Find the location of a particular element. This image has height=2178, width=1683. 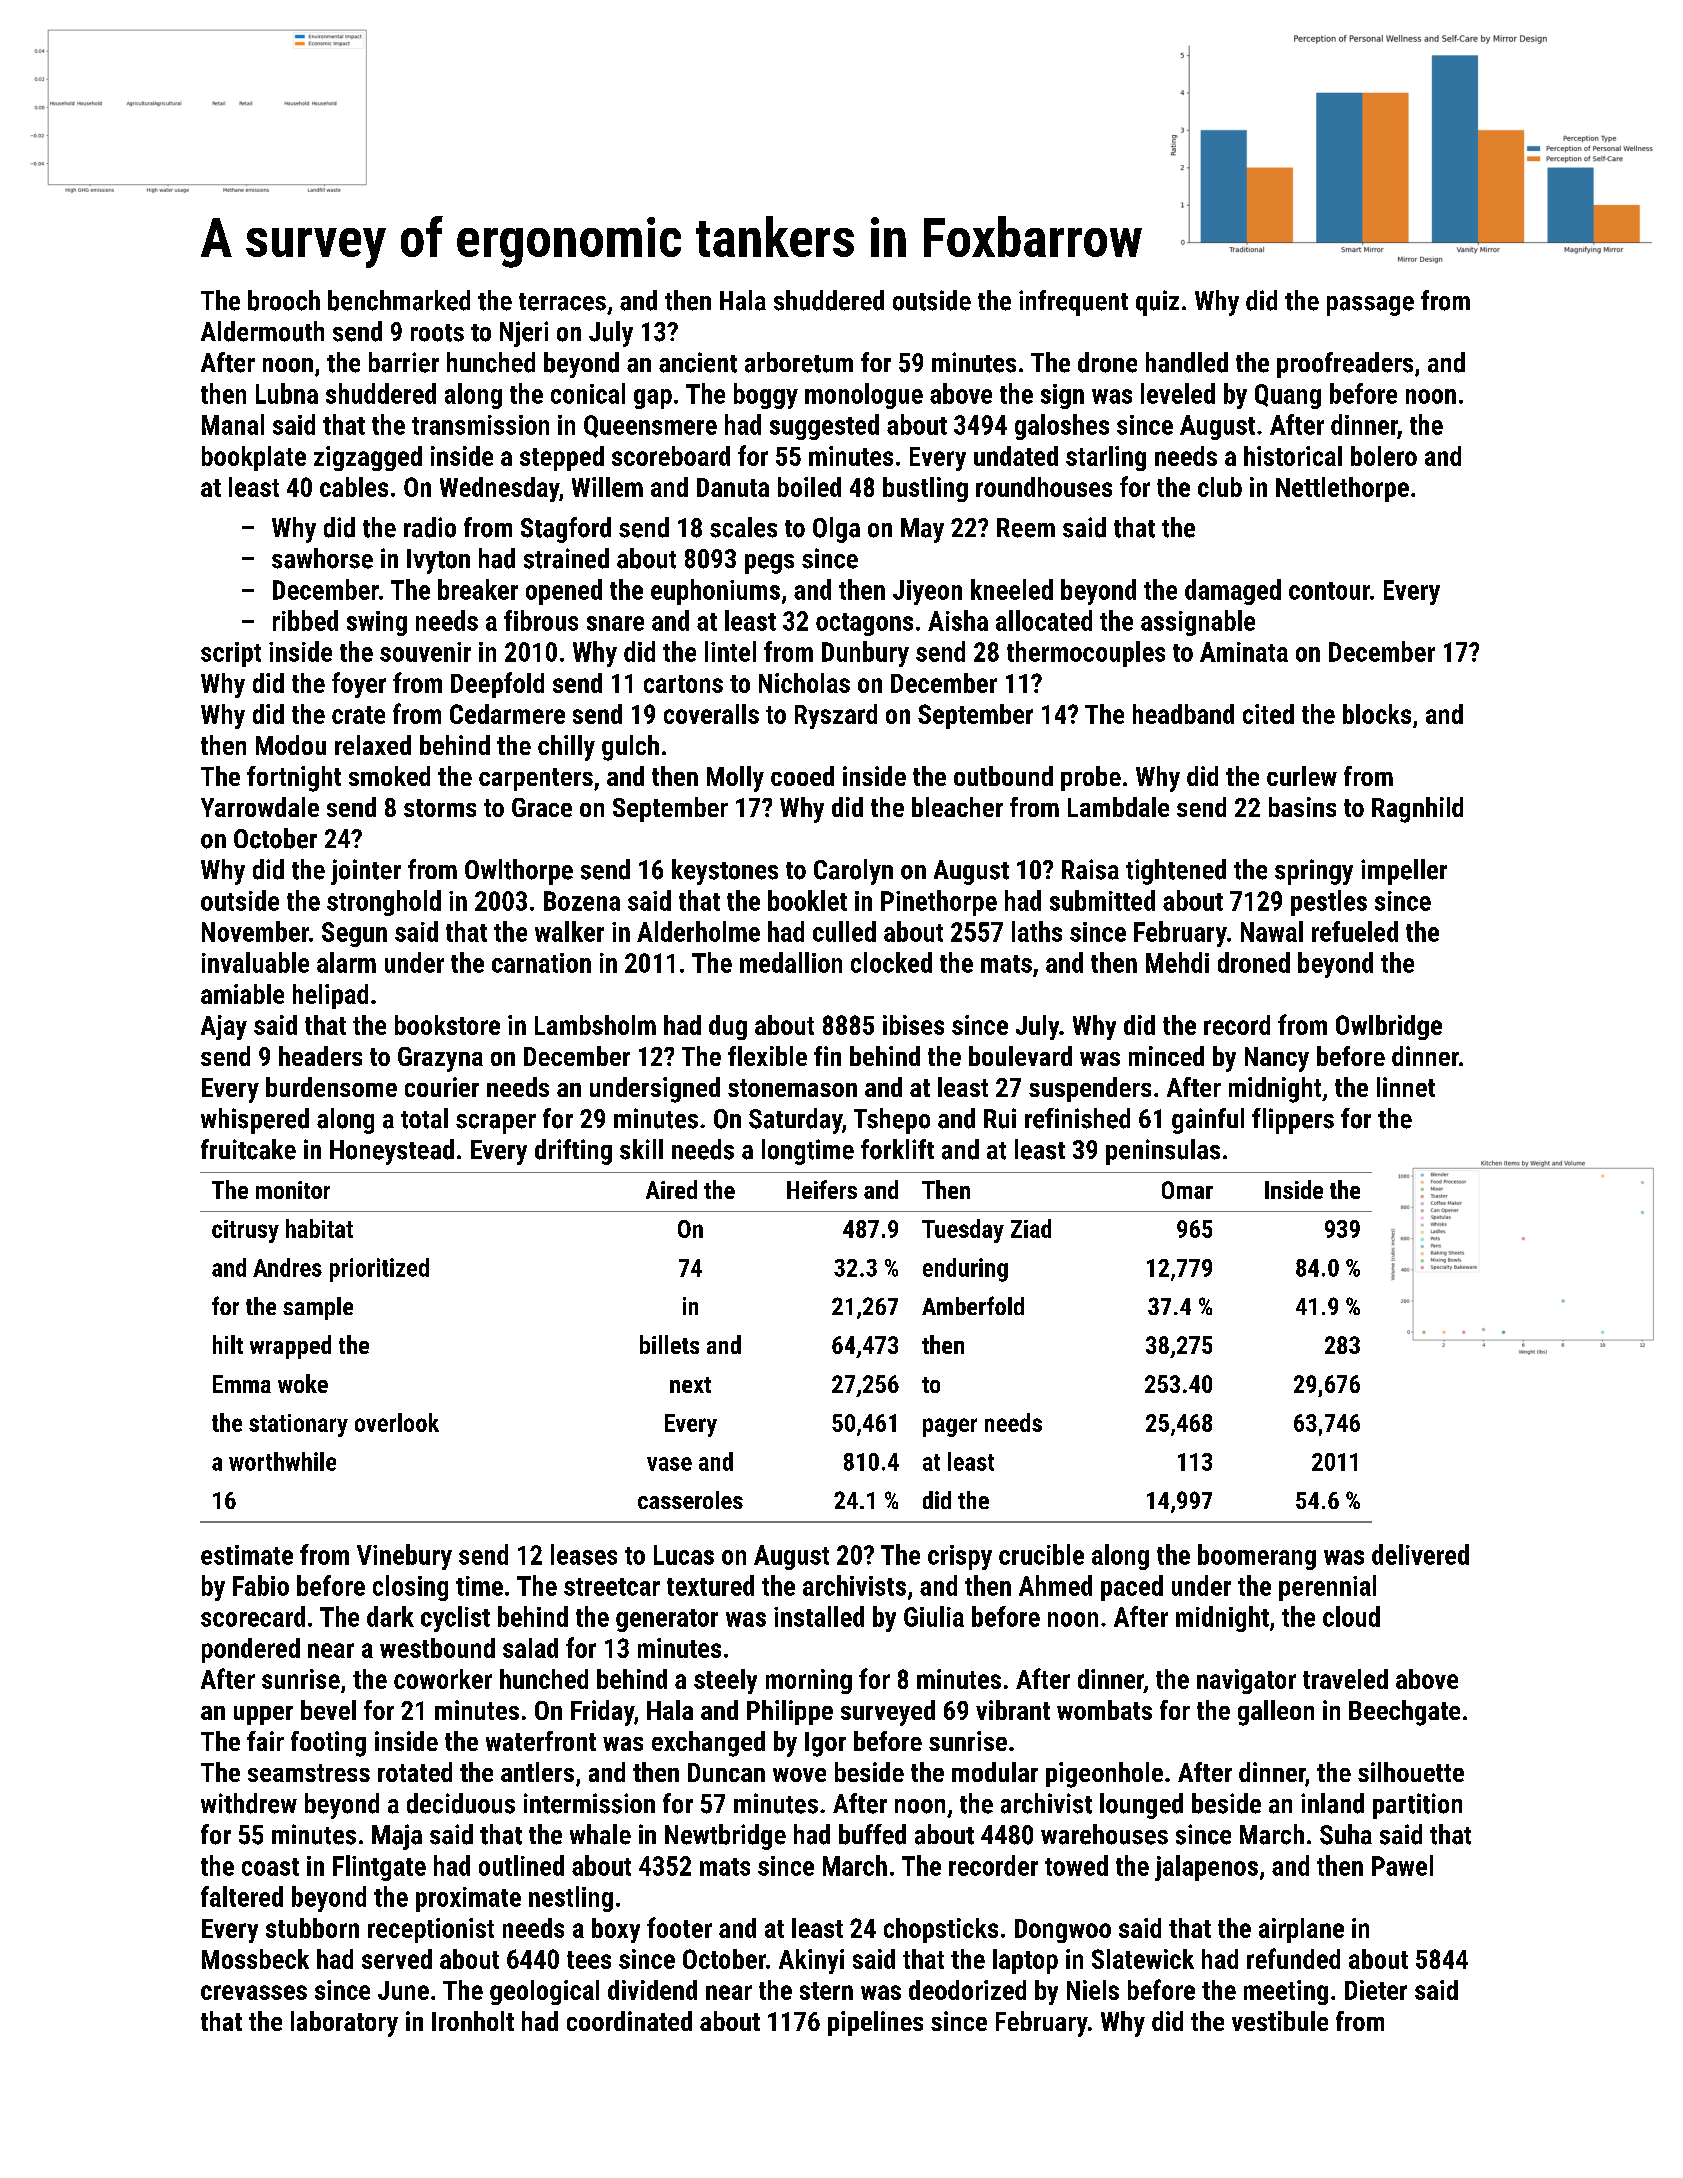

overlook is located at coordinates (397, 1422).
